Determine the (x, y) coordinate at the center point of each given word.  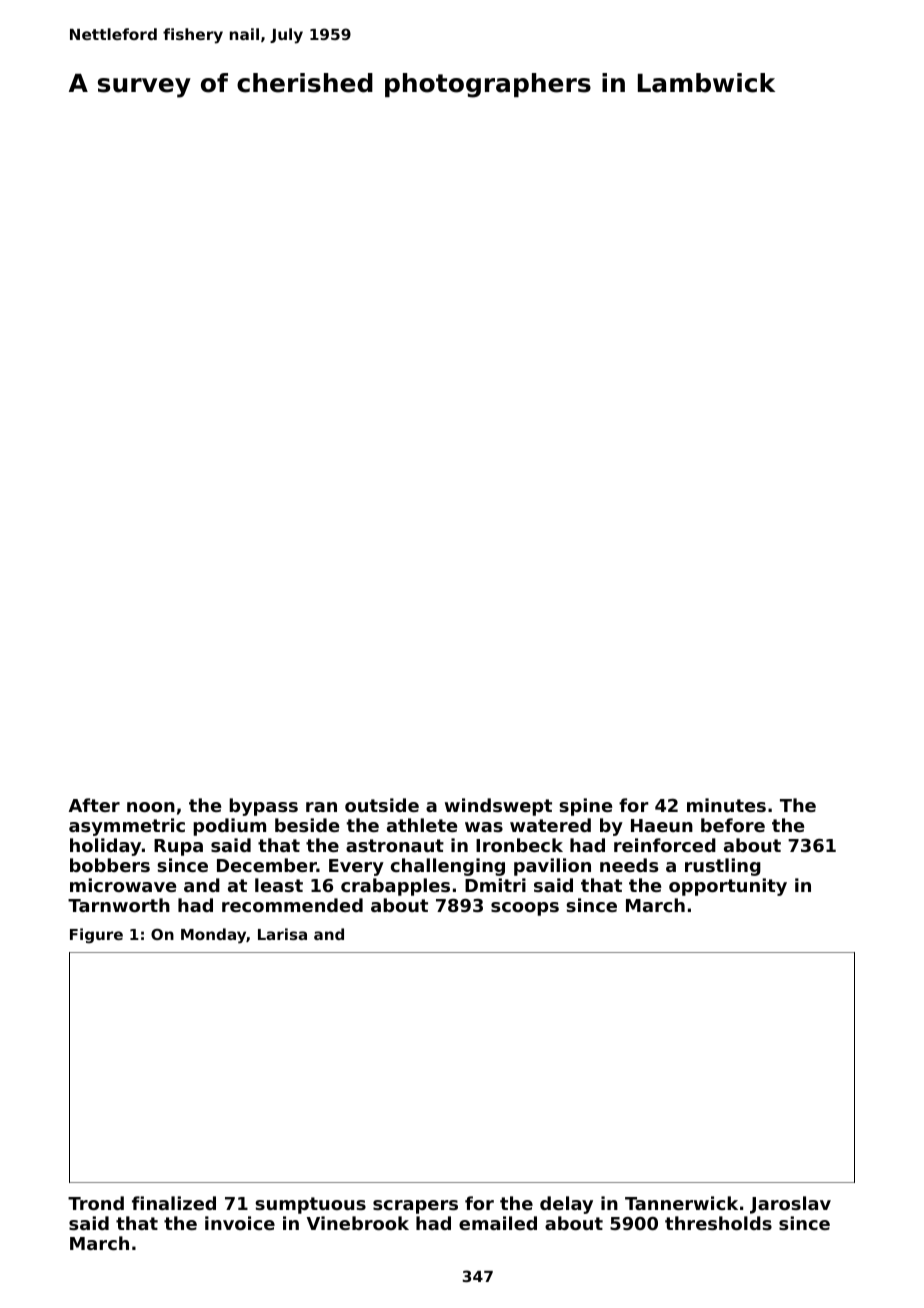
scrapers (415, 1207)
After (94, 805)
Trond (96, 1203)
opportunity (728, 887)
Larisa (282, 934)
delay (566, 1205)
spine (585, 807)
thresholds (718, 1223)
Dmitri (495, 885)
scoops (525, 909)
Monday (213, 936)
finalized (174, 1203)
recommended (292, 905)
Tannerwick (681, 1203)
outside (382, 805)
